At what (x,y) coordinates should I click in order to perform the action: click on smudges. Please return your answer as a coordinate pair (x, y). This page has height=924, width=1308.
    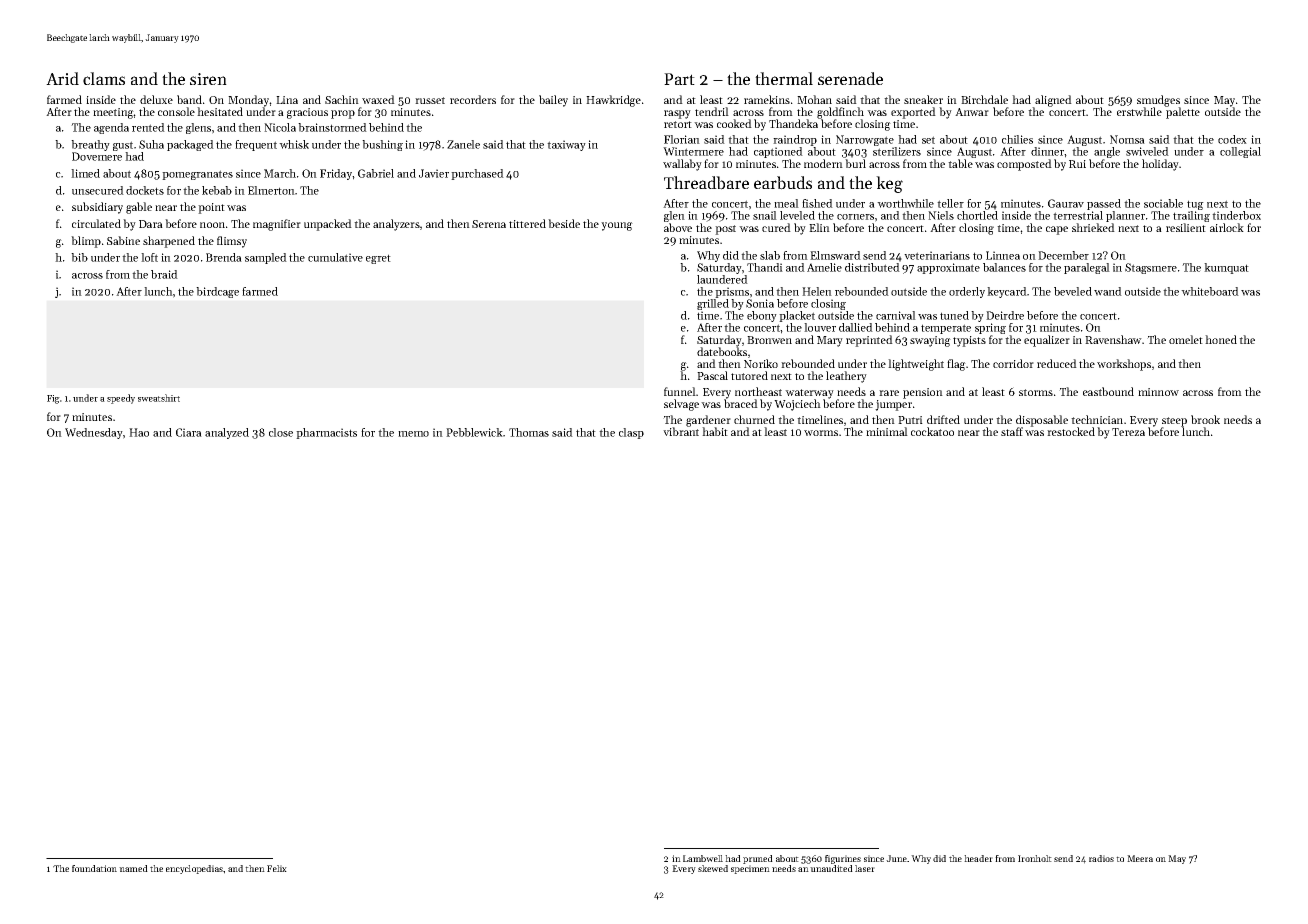
    Looking at the image, I should click on (1158, 101).
